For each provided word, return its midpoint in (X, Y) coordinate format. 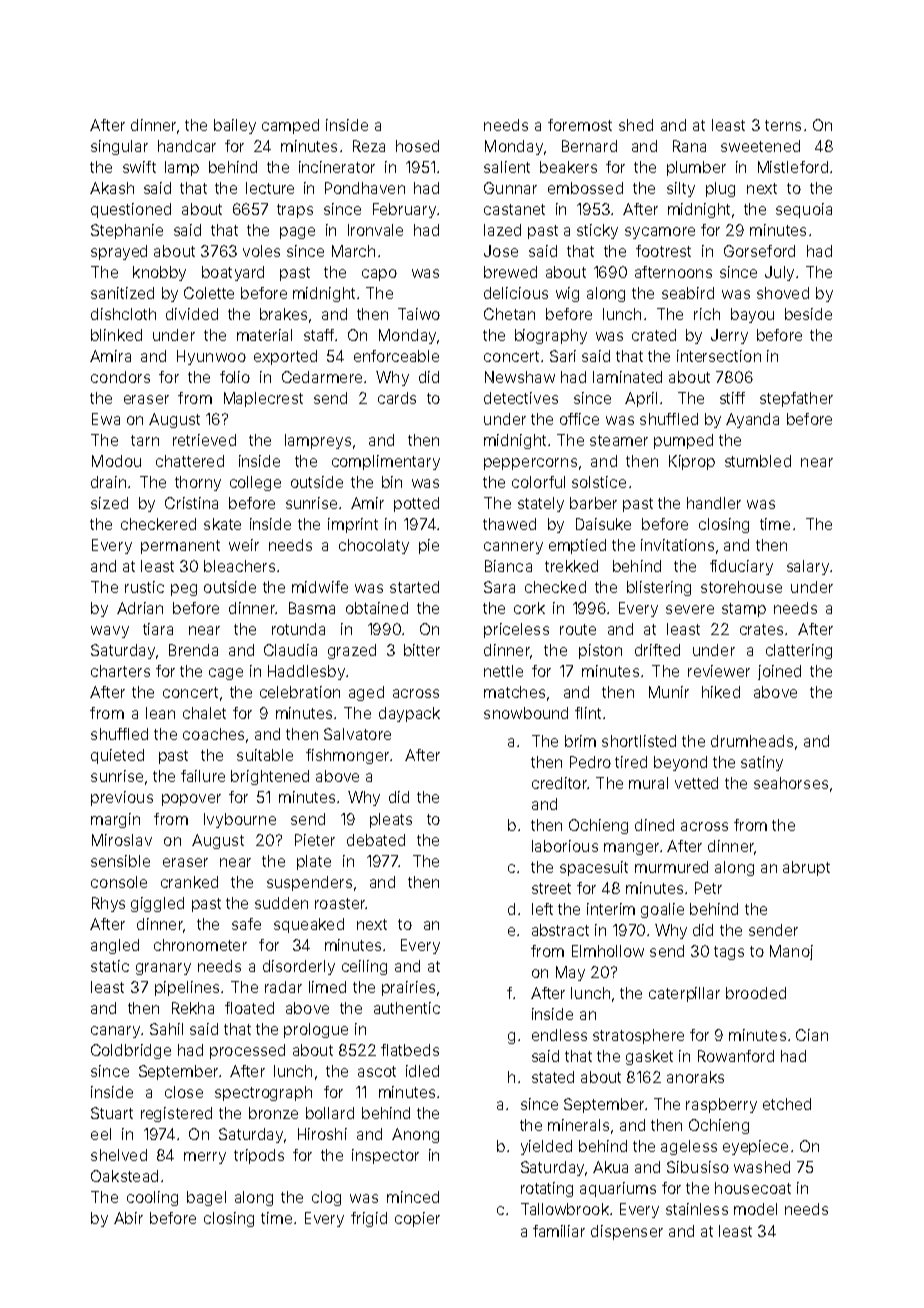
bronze (273, 1113)
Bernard (589, 146)
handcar (187, 146)
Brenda (193, 650)
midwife (320, 587)
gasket (649, 1057)
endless (559, 1035)
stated (553, 1077)
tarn (145, 440)
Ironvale (375, 230)
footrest (663, 251)
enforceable (396, 356)
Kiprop (692, 462)
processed (247, 1051)
